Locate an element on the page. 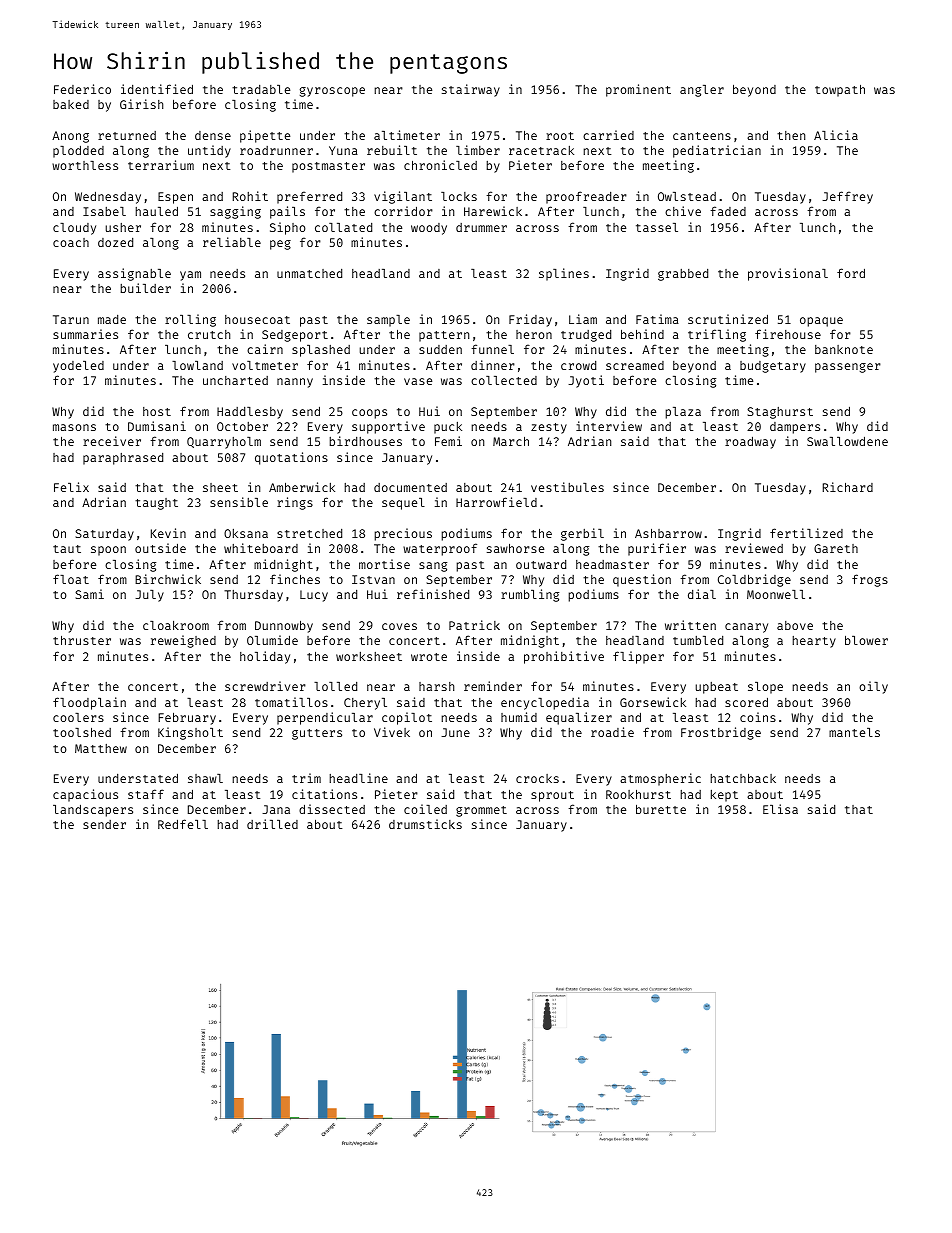 Image resolution: width=952 pixels, height=1233 pixels. Cheryl is located at coordinates (365, 704).
